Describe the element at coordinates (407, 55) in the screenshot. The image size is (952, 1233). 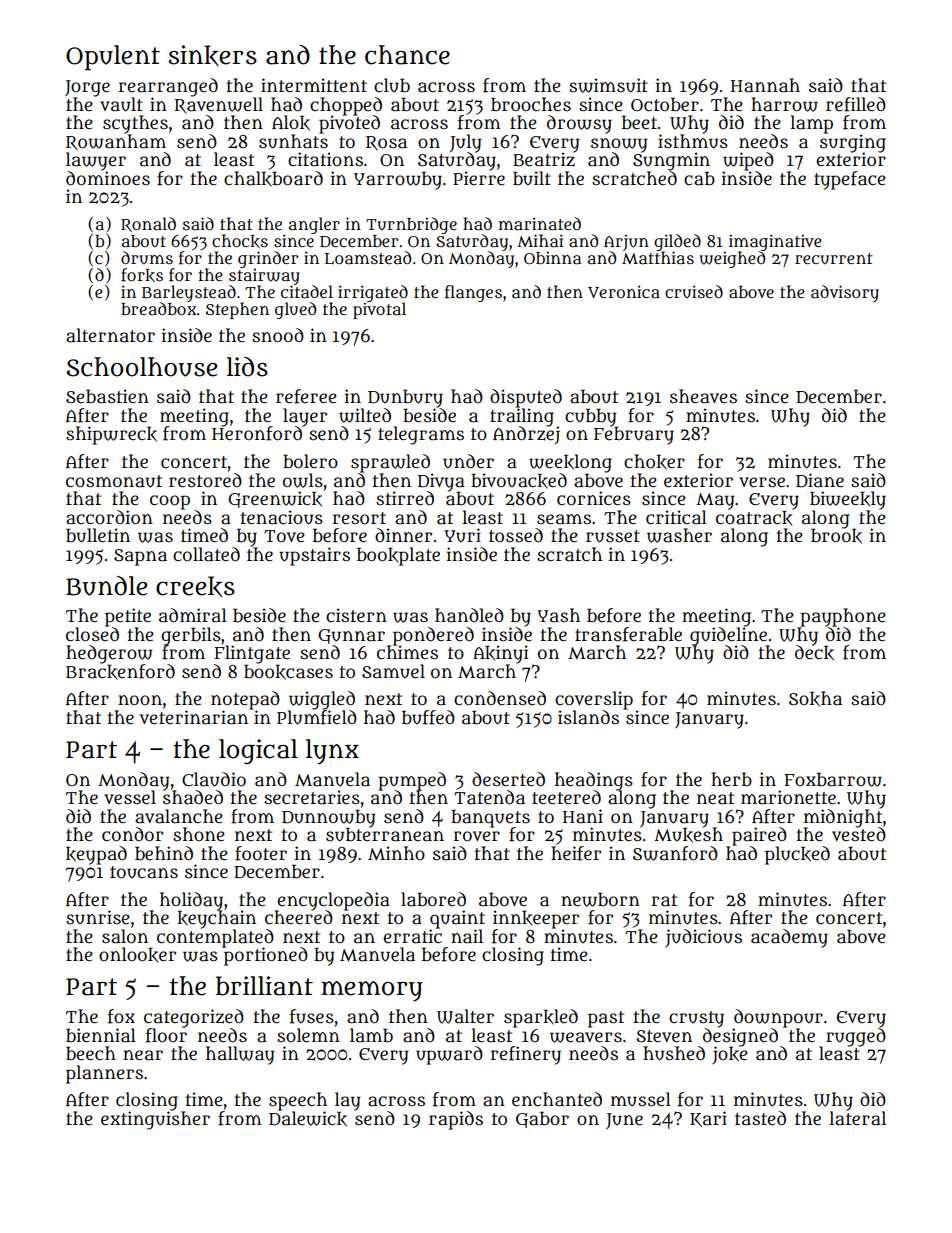
I see `chance` at that location.
